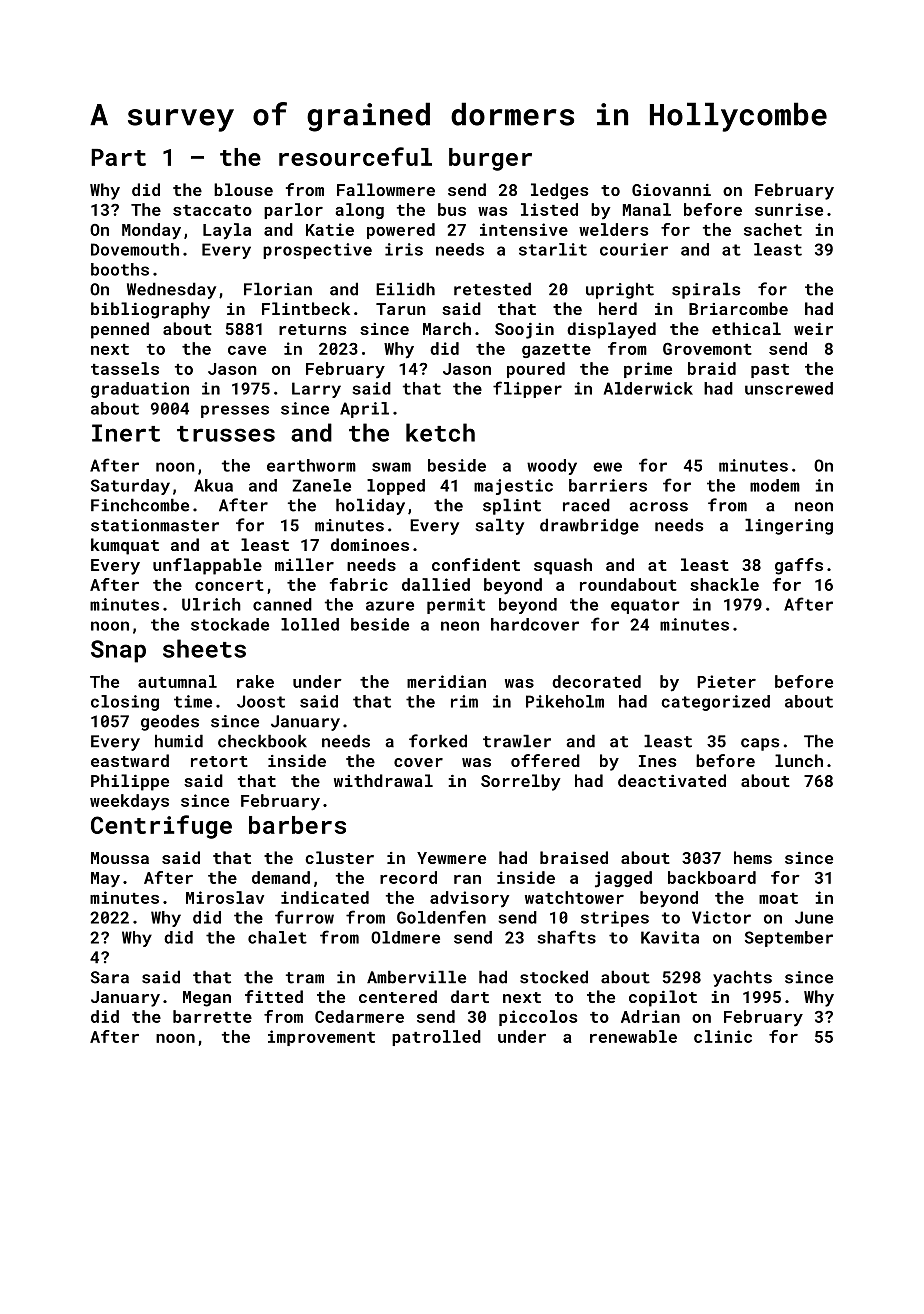  I want to click on Monday, so click(151, 231).
